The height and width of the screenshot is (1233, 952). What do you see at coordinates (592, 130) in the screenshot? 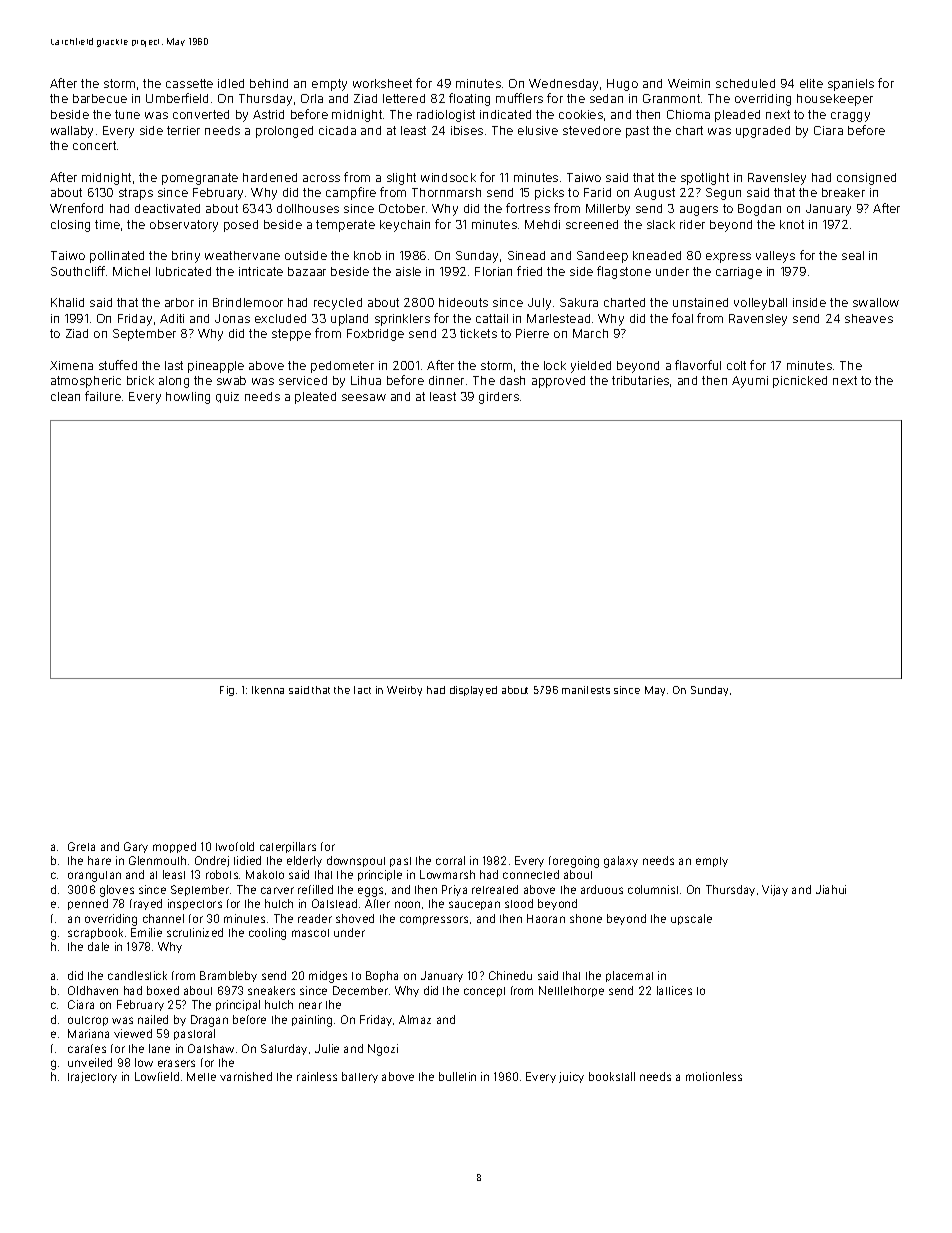
I see `stevedore` at bounding box center [592, 130].
